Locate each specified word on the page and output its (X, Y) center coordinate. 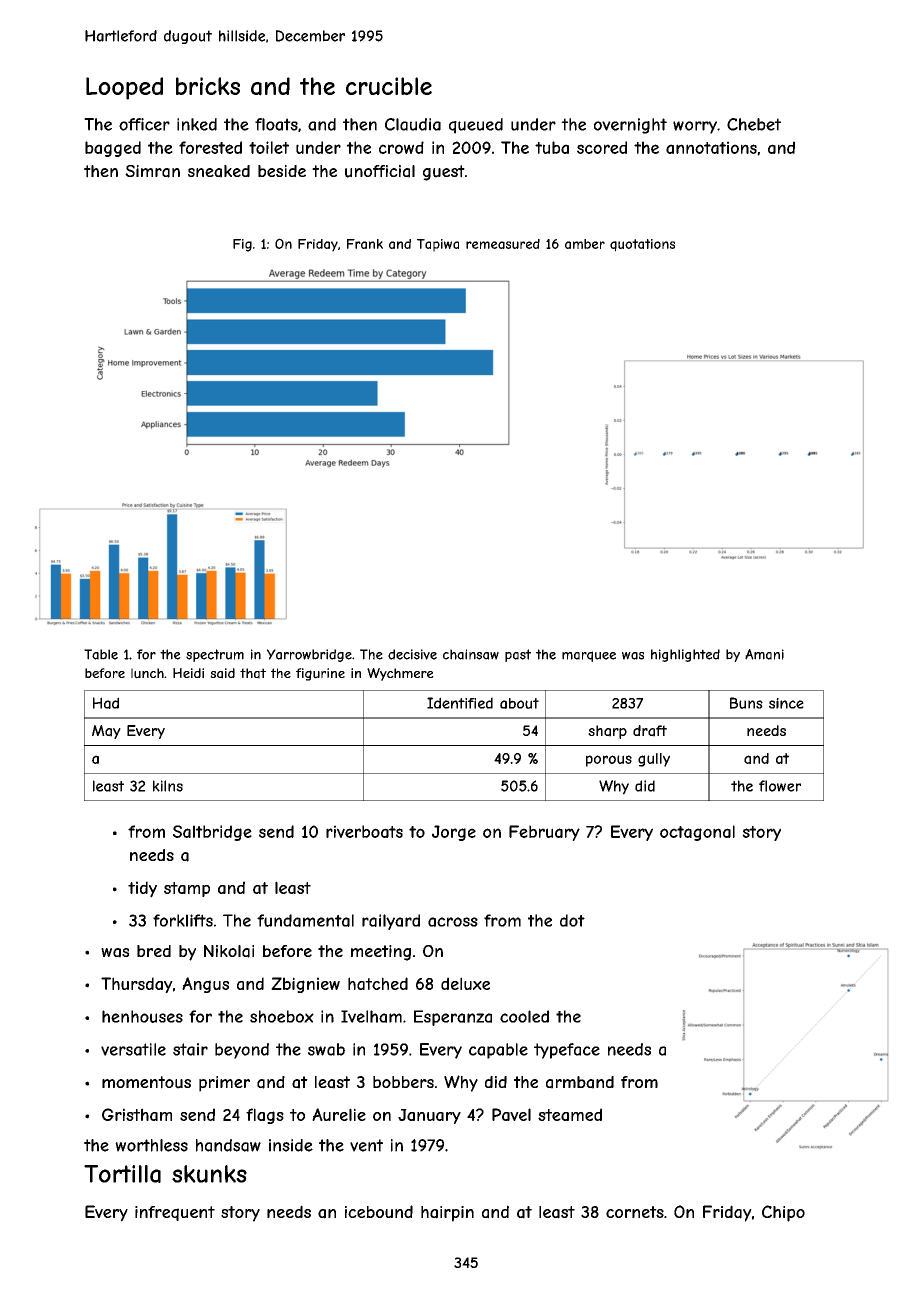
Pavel (511, 1114)
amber (585, 244)
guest (444, 173)
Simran (152, 171)
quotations (642, 245)
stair (190, 1049)
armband (580, 1082)
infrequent (175, 1213)
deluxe (465, 983)
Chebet (754, 124)
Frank (365, 244)
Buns (746, 703)
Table (101, 654)
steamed (570, 1114)
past (518, 655)
